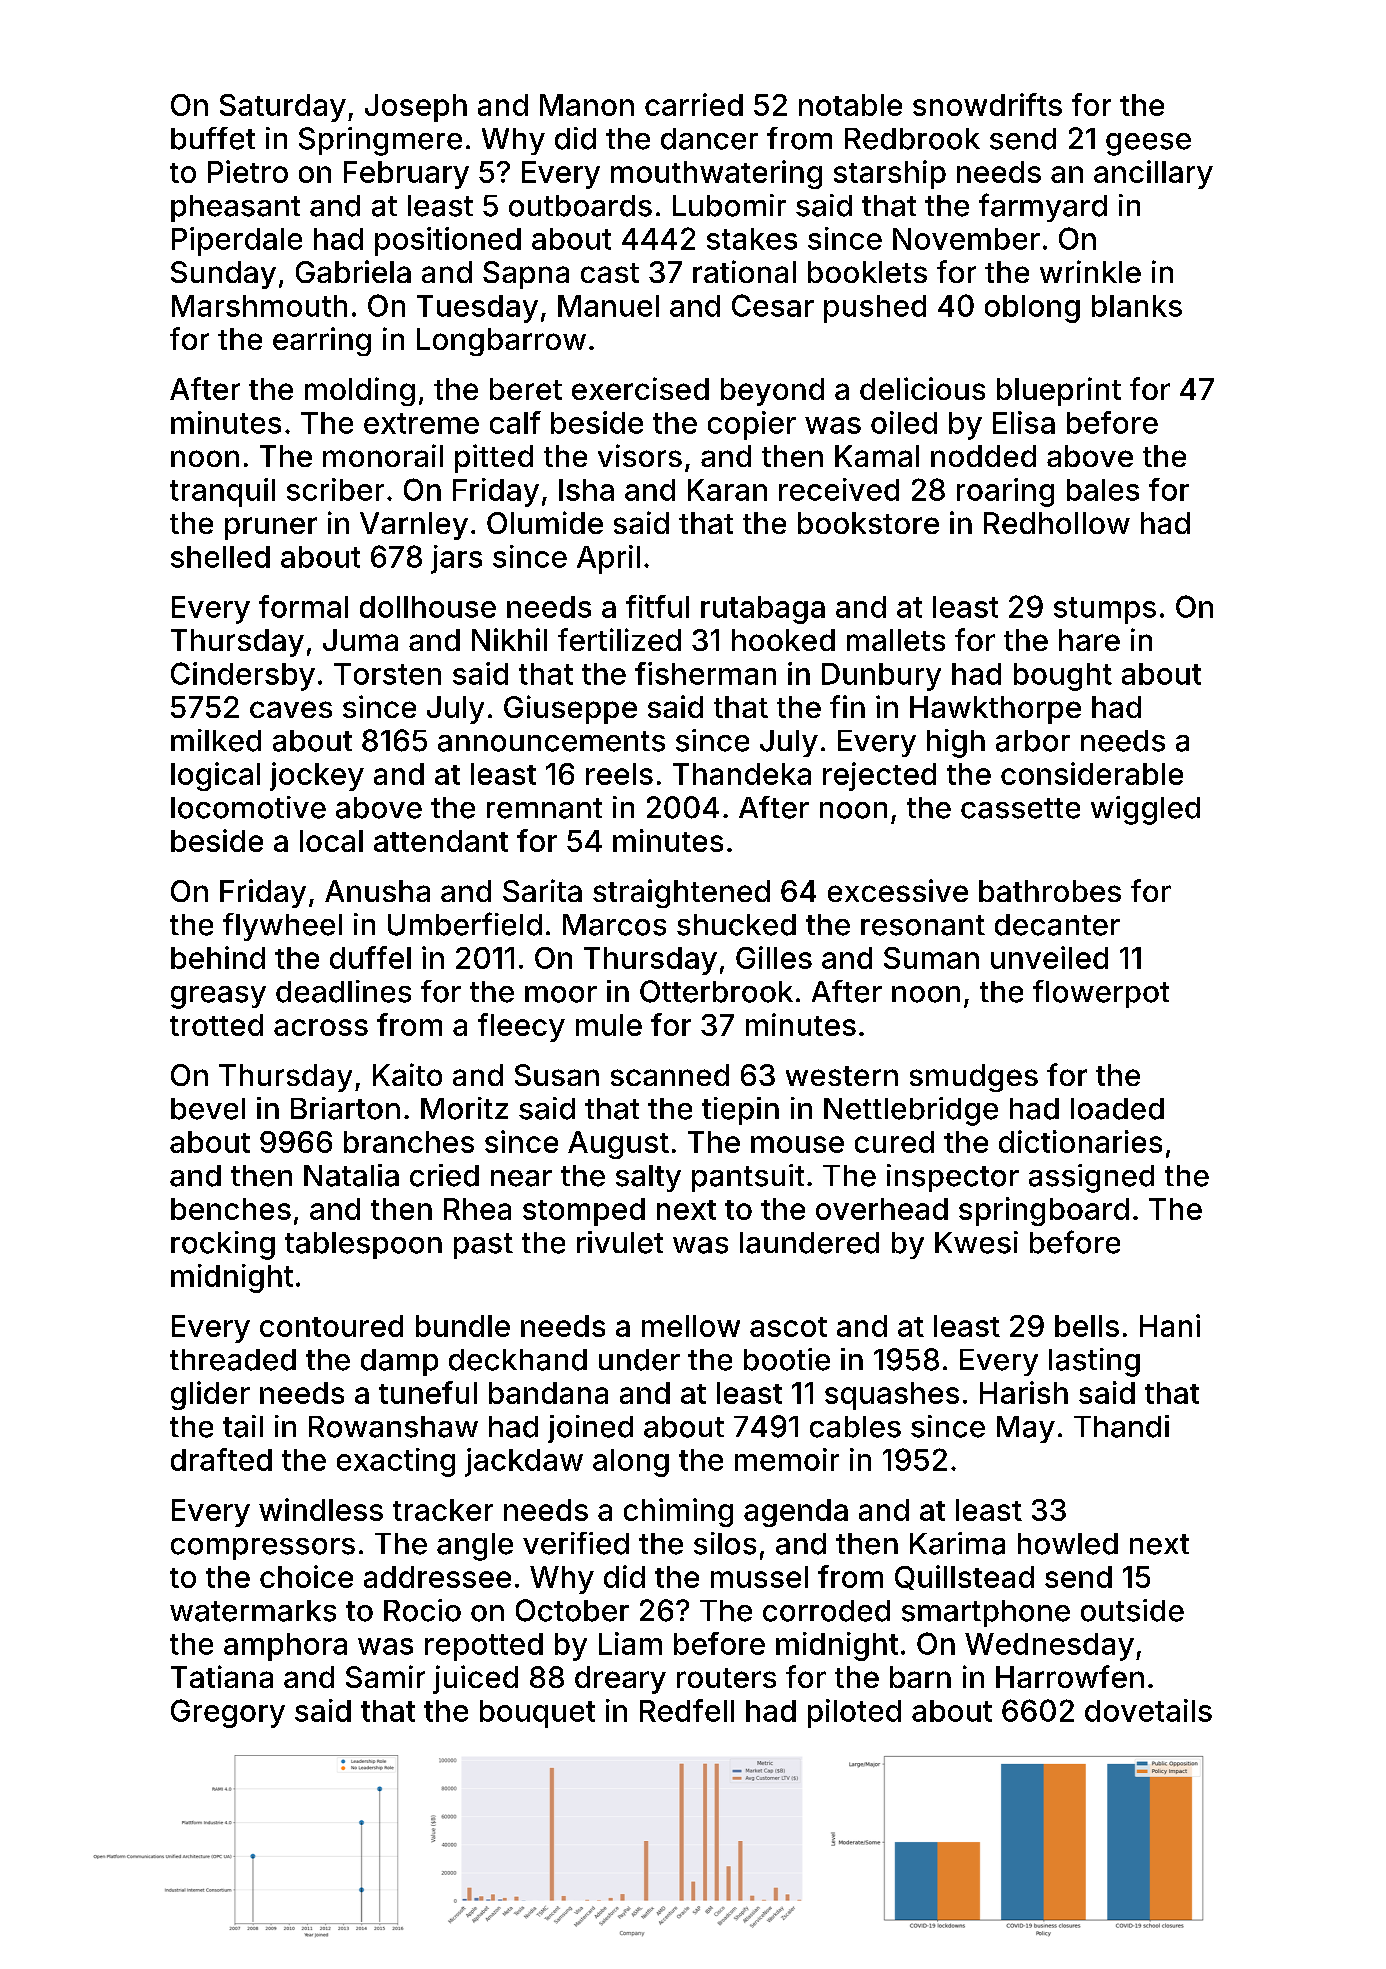 The image size is (1386, 1969). Describe the element at coordinates (620, 1680) in the document. I see `dreary` at that location.
